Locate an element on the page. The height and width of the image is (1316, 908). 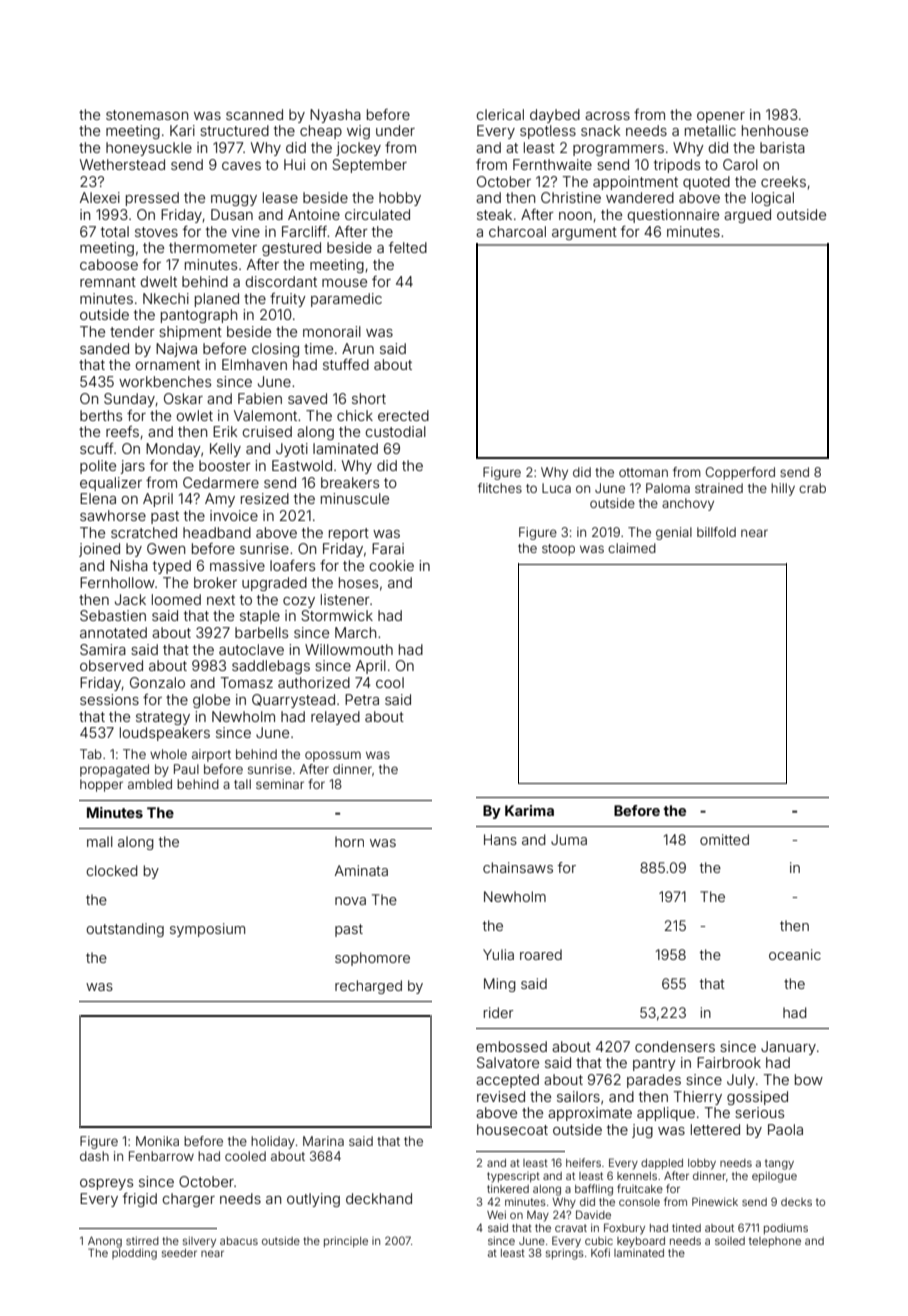
ottoman is located at coordinates (643, 472).
